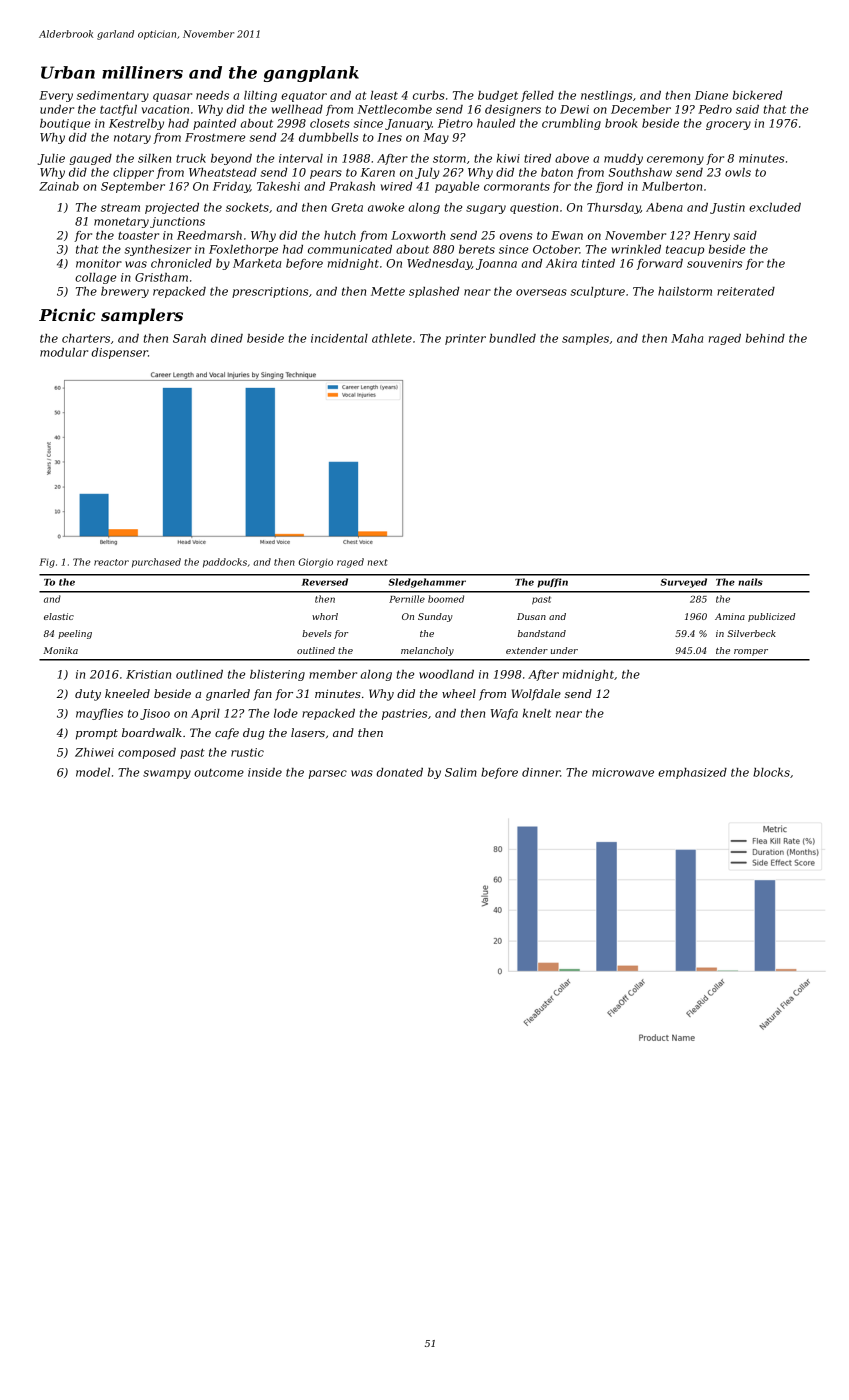 The width and height of the screenshot is (849, 1400). I want to click on souvenirs, so click(714, 263).
